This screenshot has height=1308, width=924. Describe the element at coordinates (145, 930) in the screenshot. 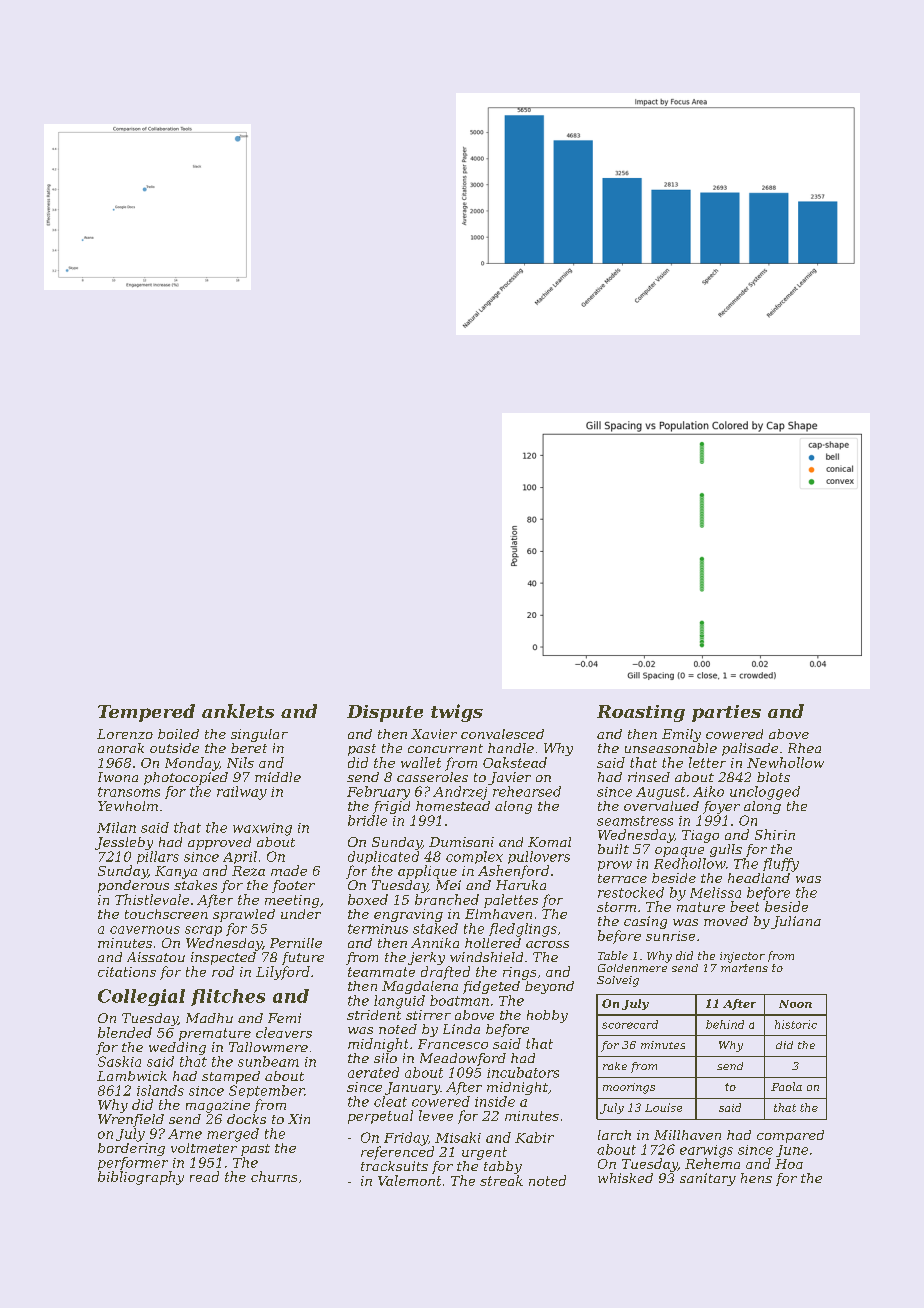

I see `cavernous` at that location.
